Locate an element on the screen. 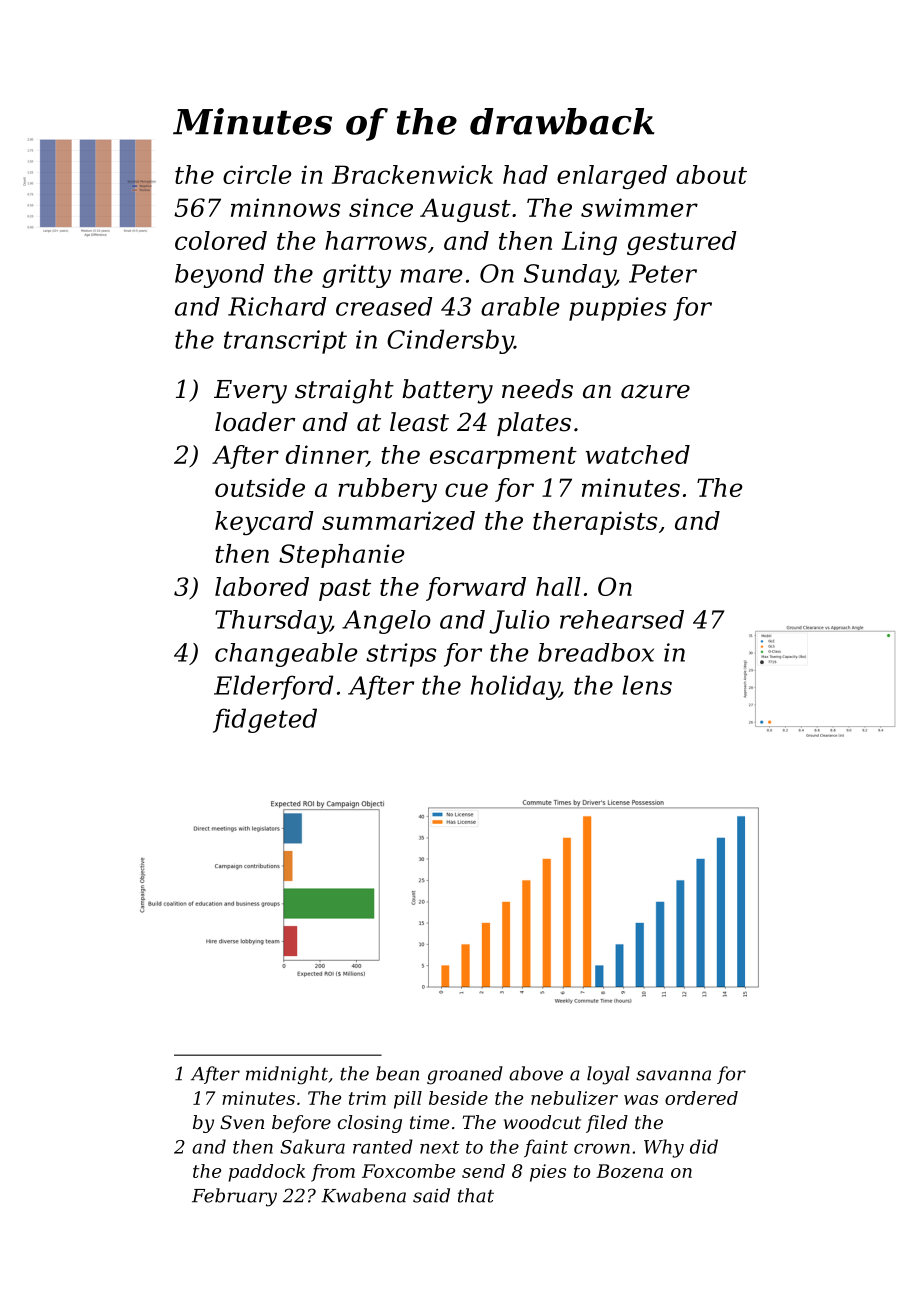 Image resolution: width=924 pixels, height=1311 pixels. paddock is located at coordinates (266, 1173).
